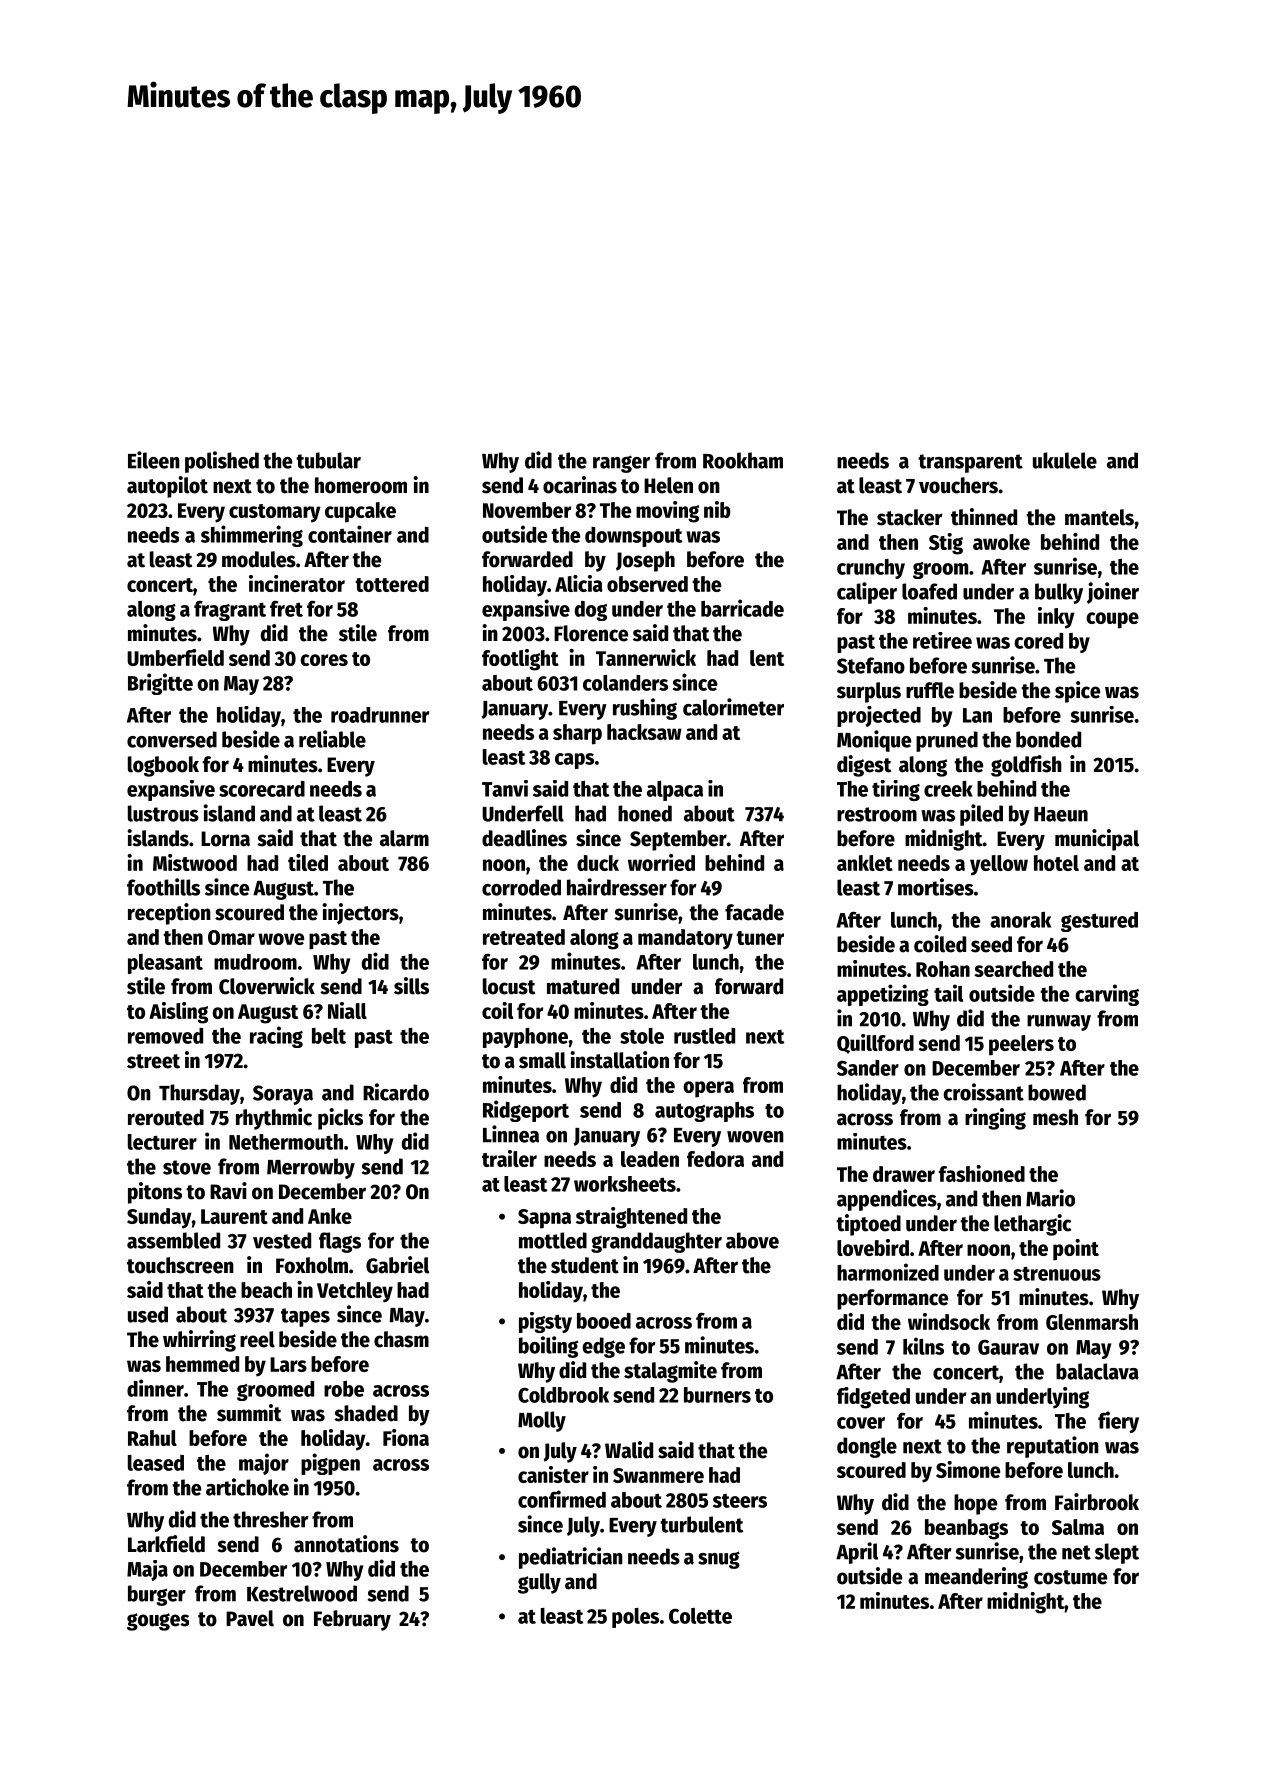 Image resolution: width=1266 pixels, height=1791 pixels. Describe the element at coordinates (167, 487) in the page. I see `autopilot` at that location.
